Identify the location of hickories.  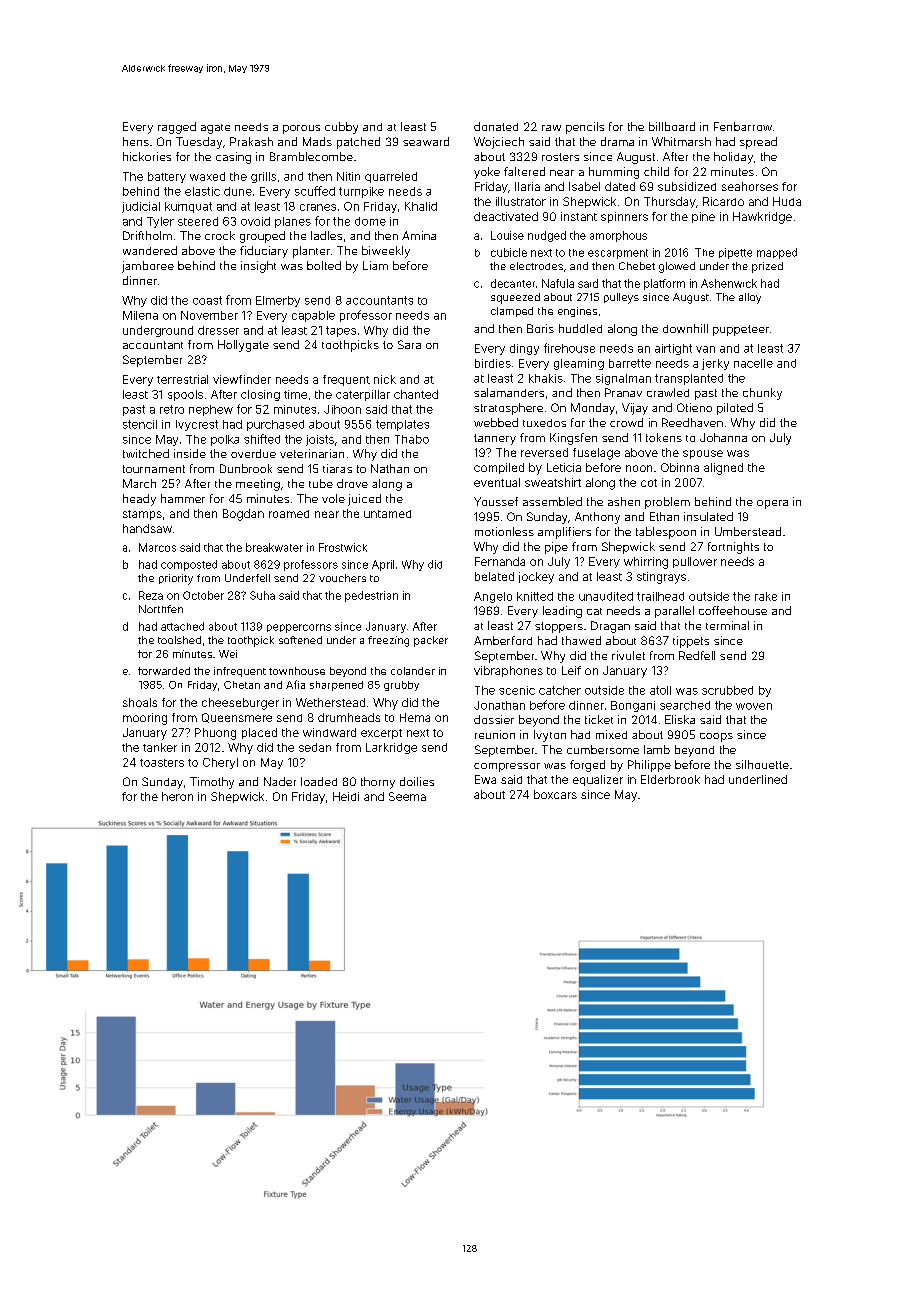
(147, 156).
